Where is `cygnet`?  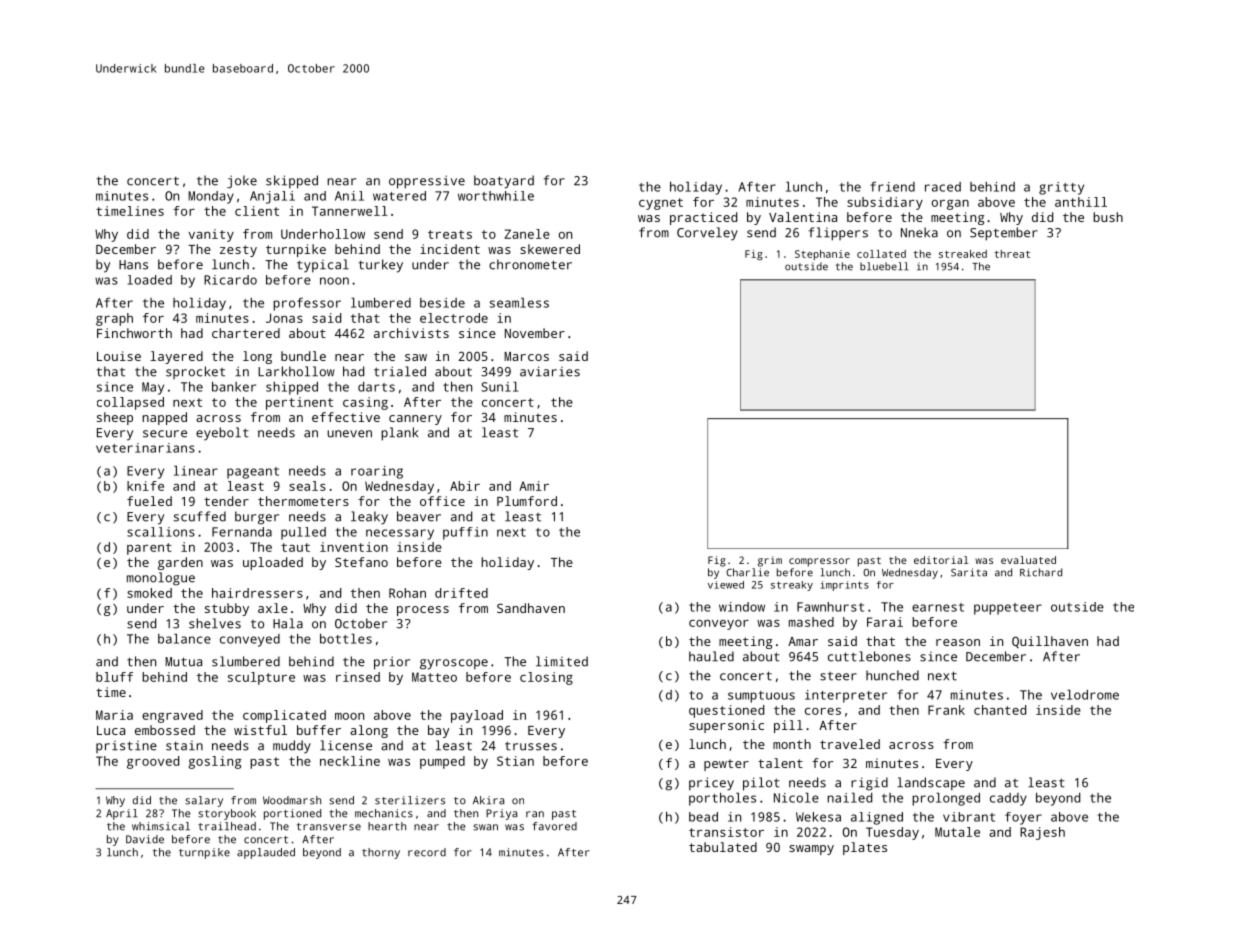
cygnet is located at coordinates (661, 204).
